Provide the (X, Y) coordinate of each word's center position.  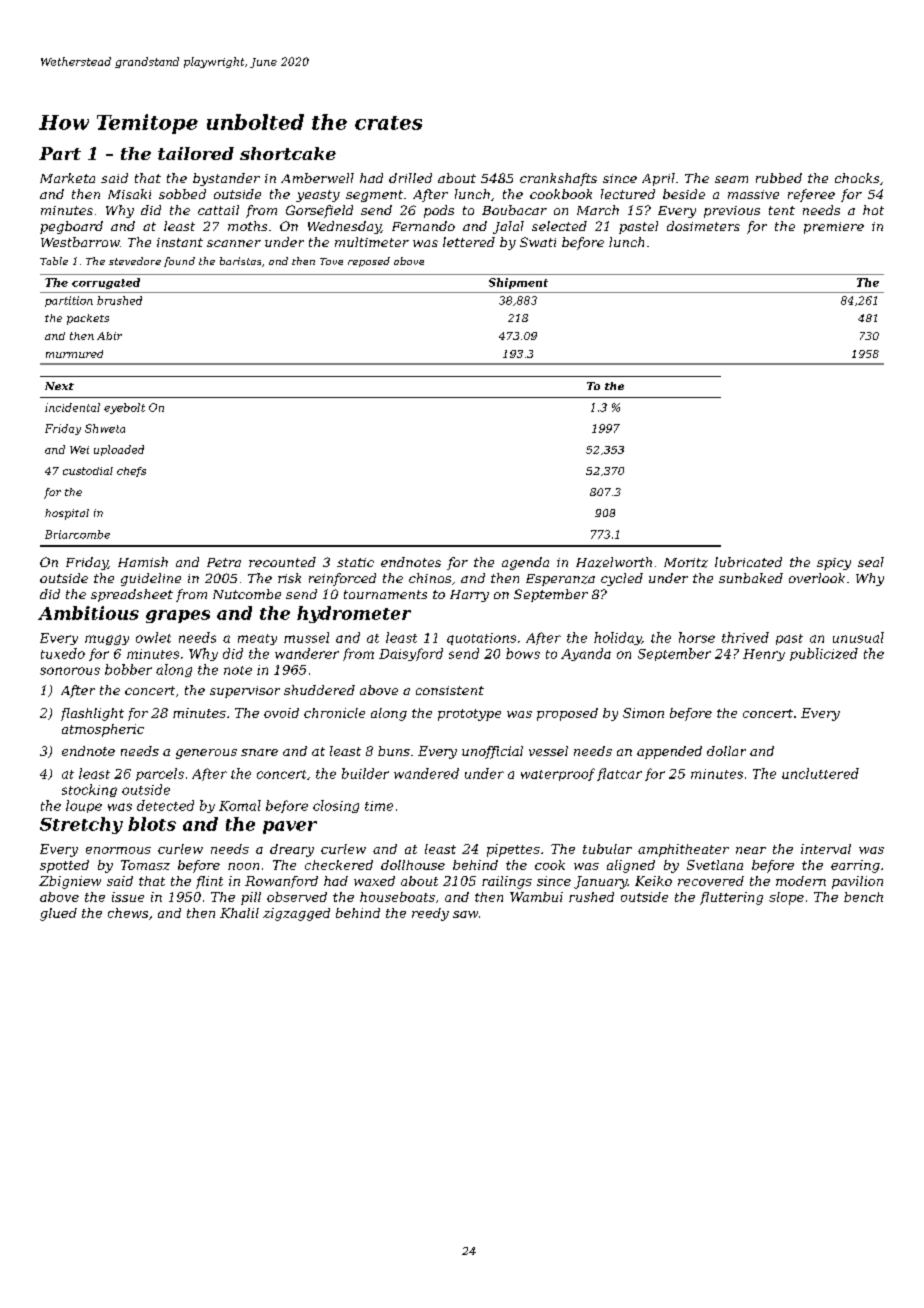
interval (826, 849)
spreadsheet (132, 595)
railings (507, 882)
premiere (834, 228)
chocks (857, 178)
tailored (196, 153)
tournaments (385, 594)
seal (871, 562)
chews (128, 913)
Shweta (105, 428)
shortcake (288, 153)
